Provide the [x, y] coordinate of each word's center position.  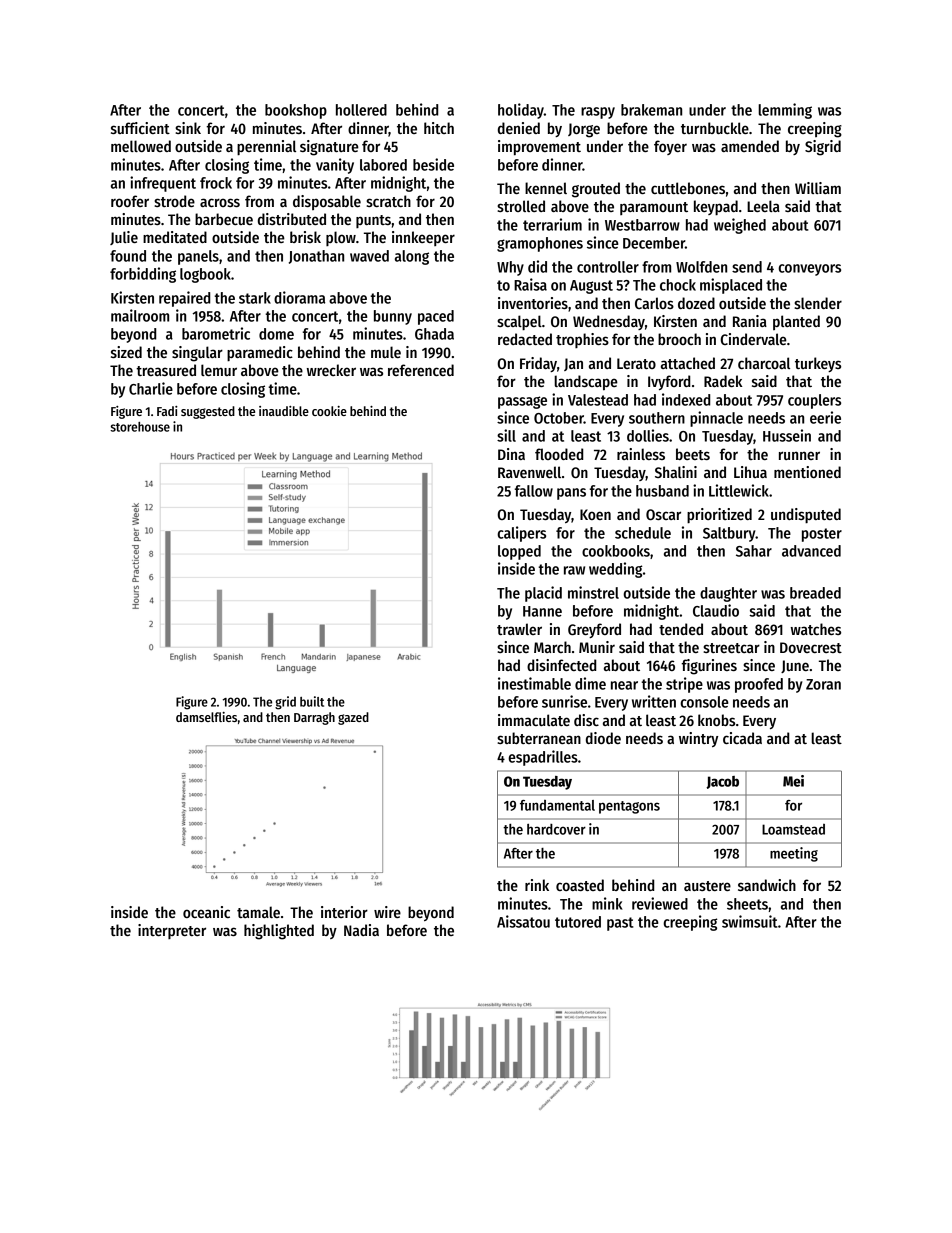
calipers [521, 534]
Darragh [314, 718]
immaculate [534, 720]
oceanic [206, 912]
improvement [539, 148]
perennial [266, 147]
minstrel [593, 592]
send [747, 267]
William [818, 188]
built [312, 701]
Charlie [151, 388]
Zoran [823, 684]
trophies [582, 340]
